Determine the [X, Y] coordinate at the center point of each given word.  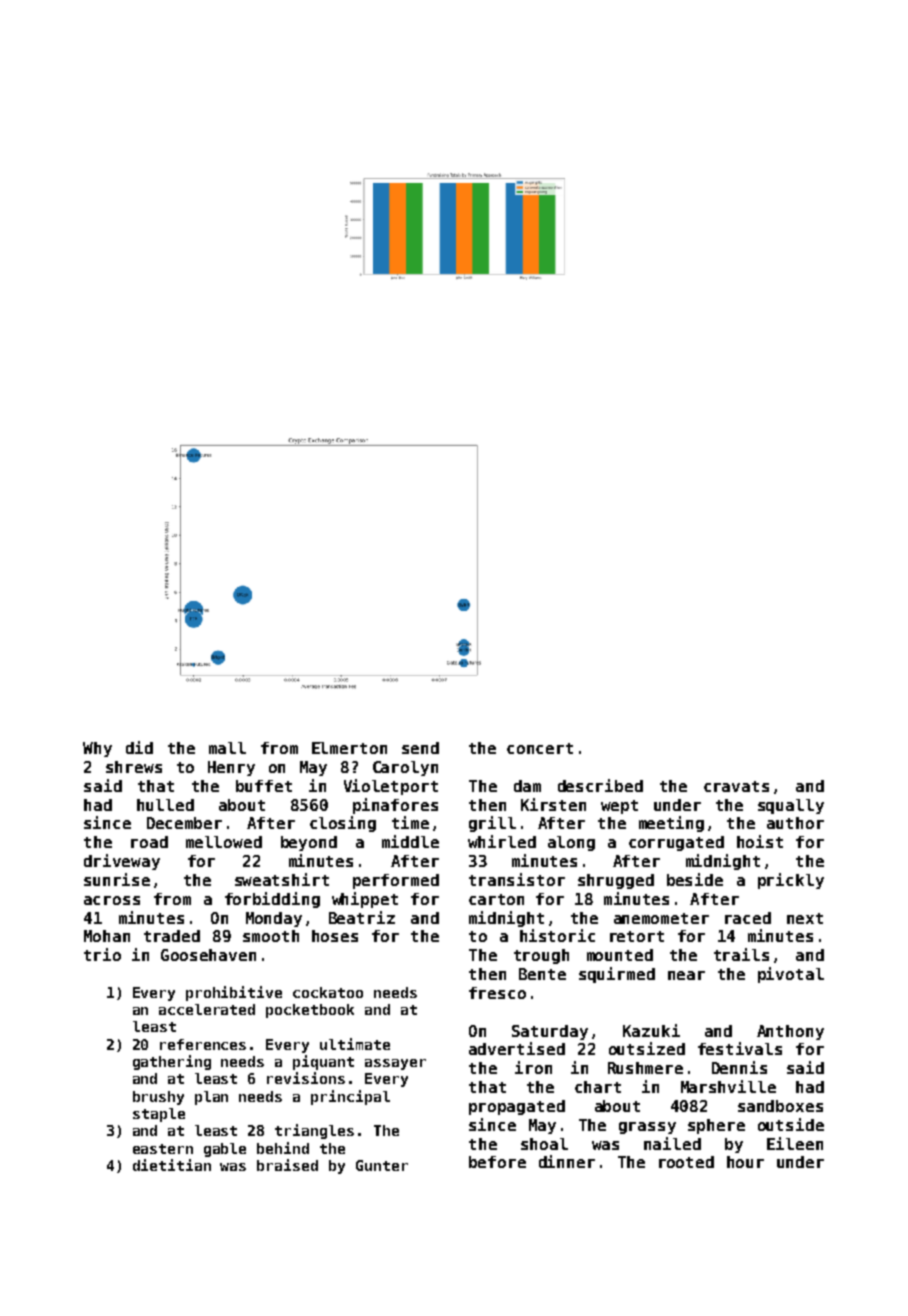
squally [791, 806]
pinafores [395, 806]
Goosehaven [208, 955]
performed [396, 881]
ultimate [355, 1044]
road [149, 842]
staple [159, 1115]
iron [533, 1067]
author [795, 823]
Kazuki [651, 1030]
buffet [264, 786]
